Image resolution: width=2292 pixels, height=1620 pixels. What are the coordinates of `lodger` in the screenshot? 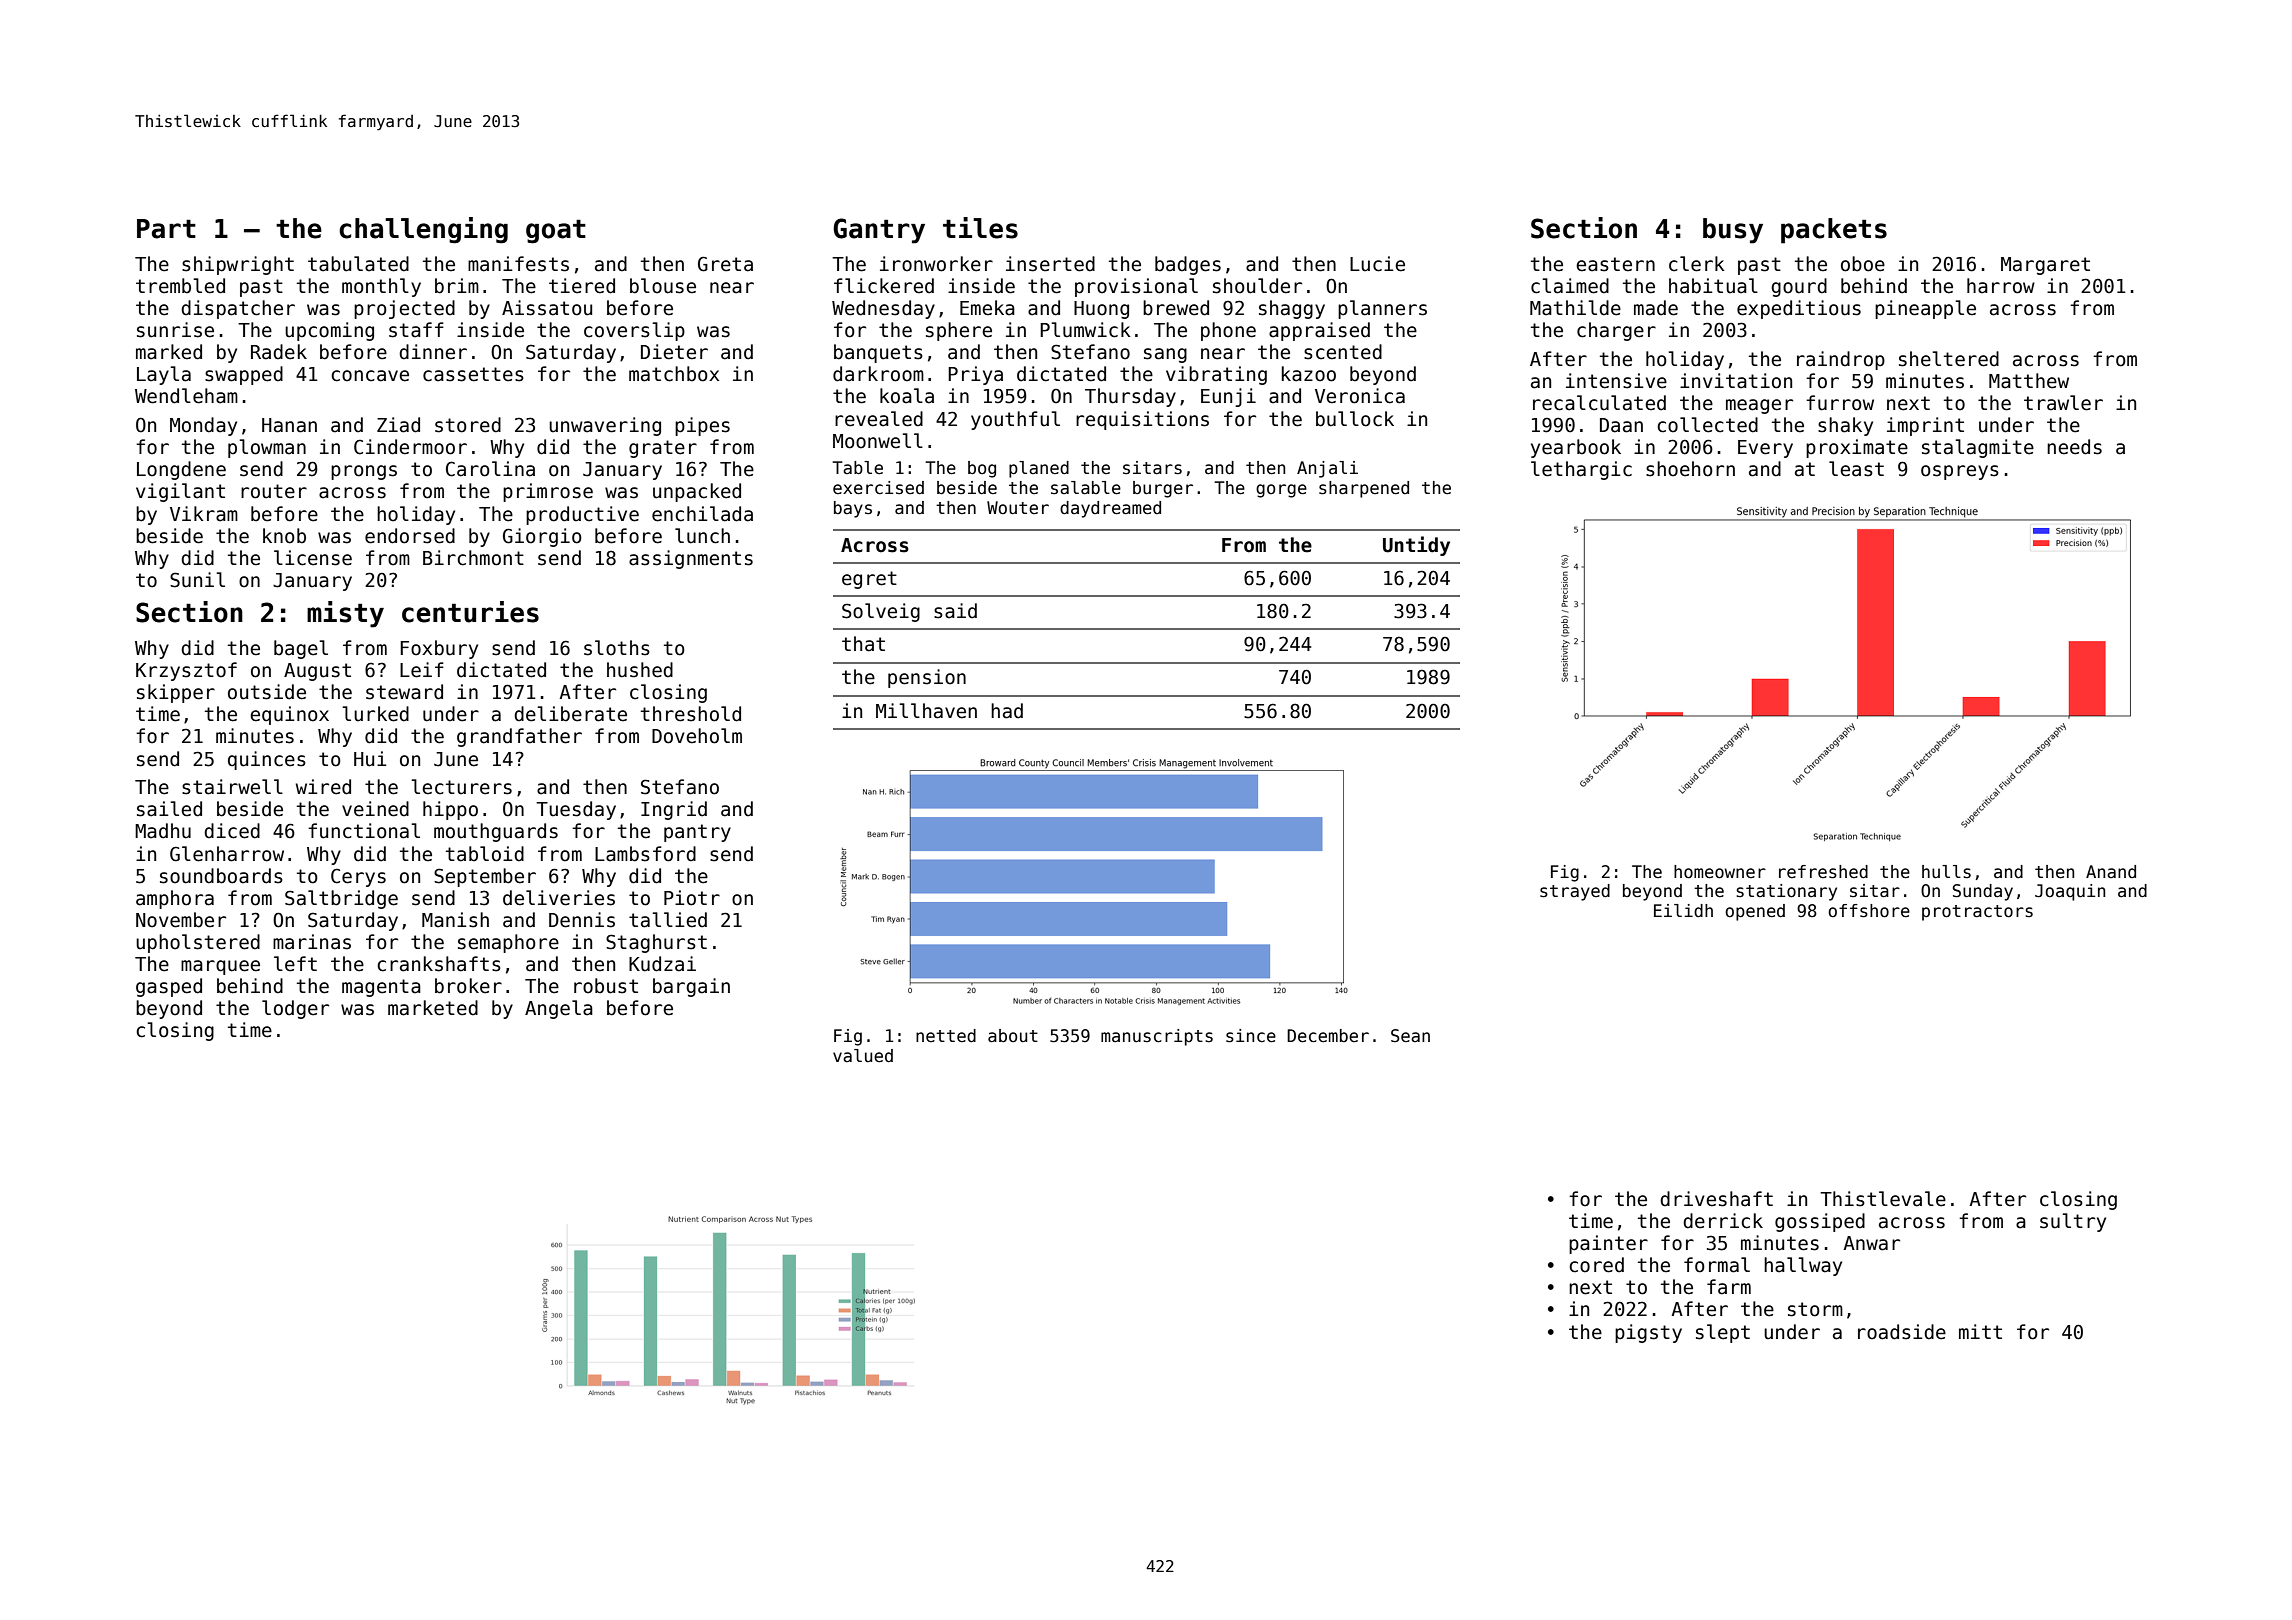 It's located at (295, 1009).
